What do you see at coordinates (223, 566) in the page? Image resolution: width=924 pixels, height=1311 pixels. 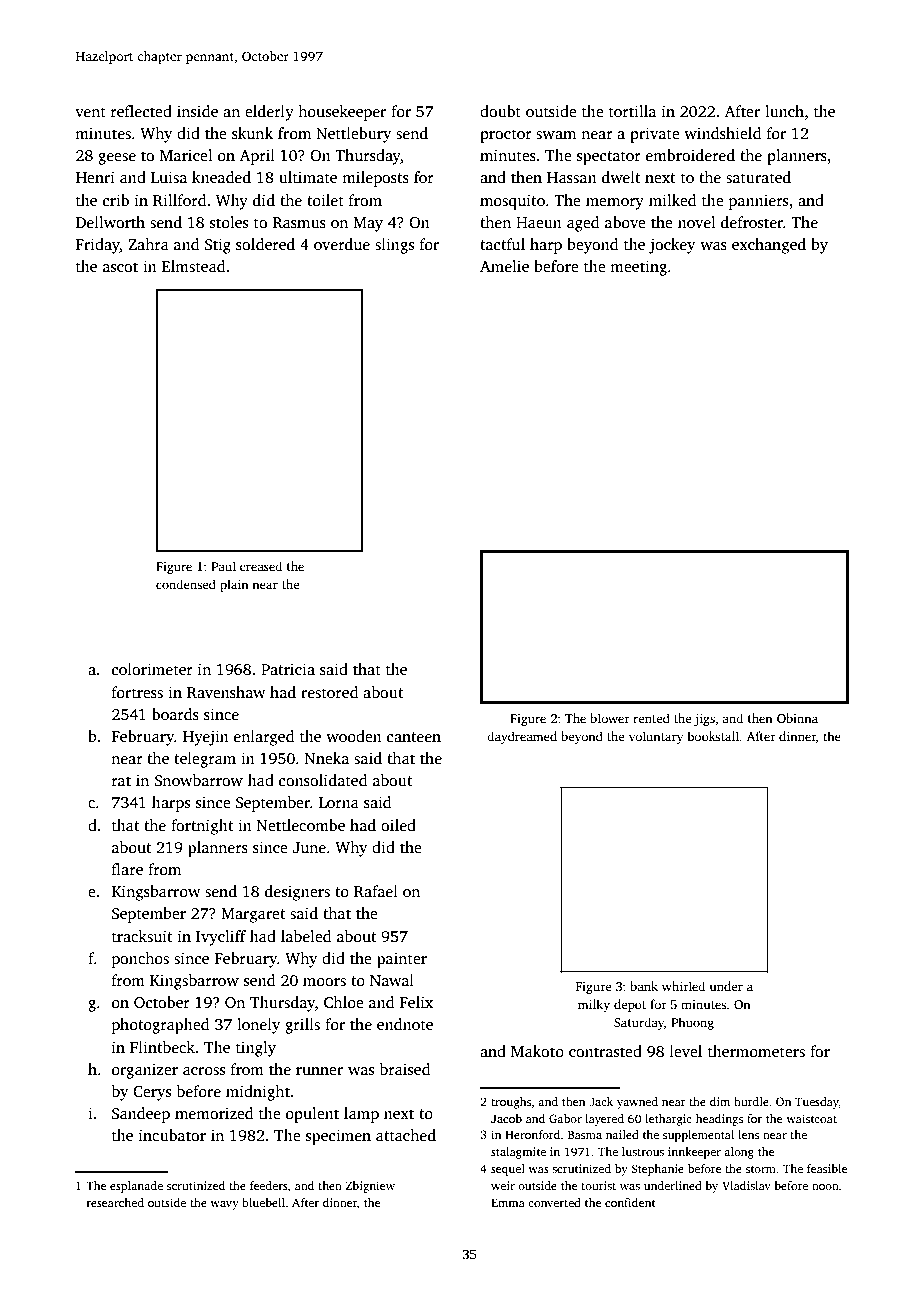 I see `Paul` at bounding box center [223, 566].
